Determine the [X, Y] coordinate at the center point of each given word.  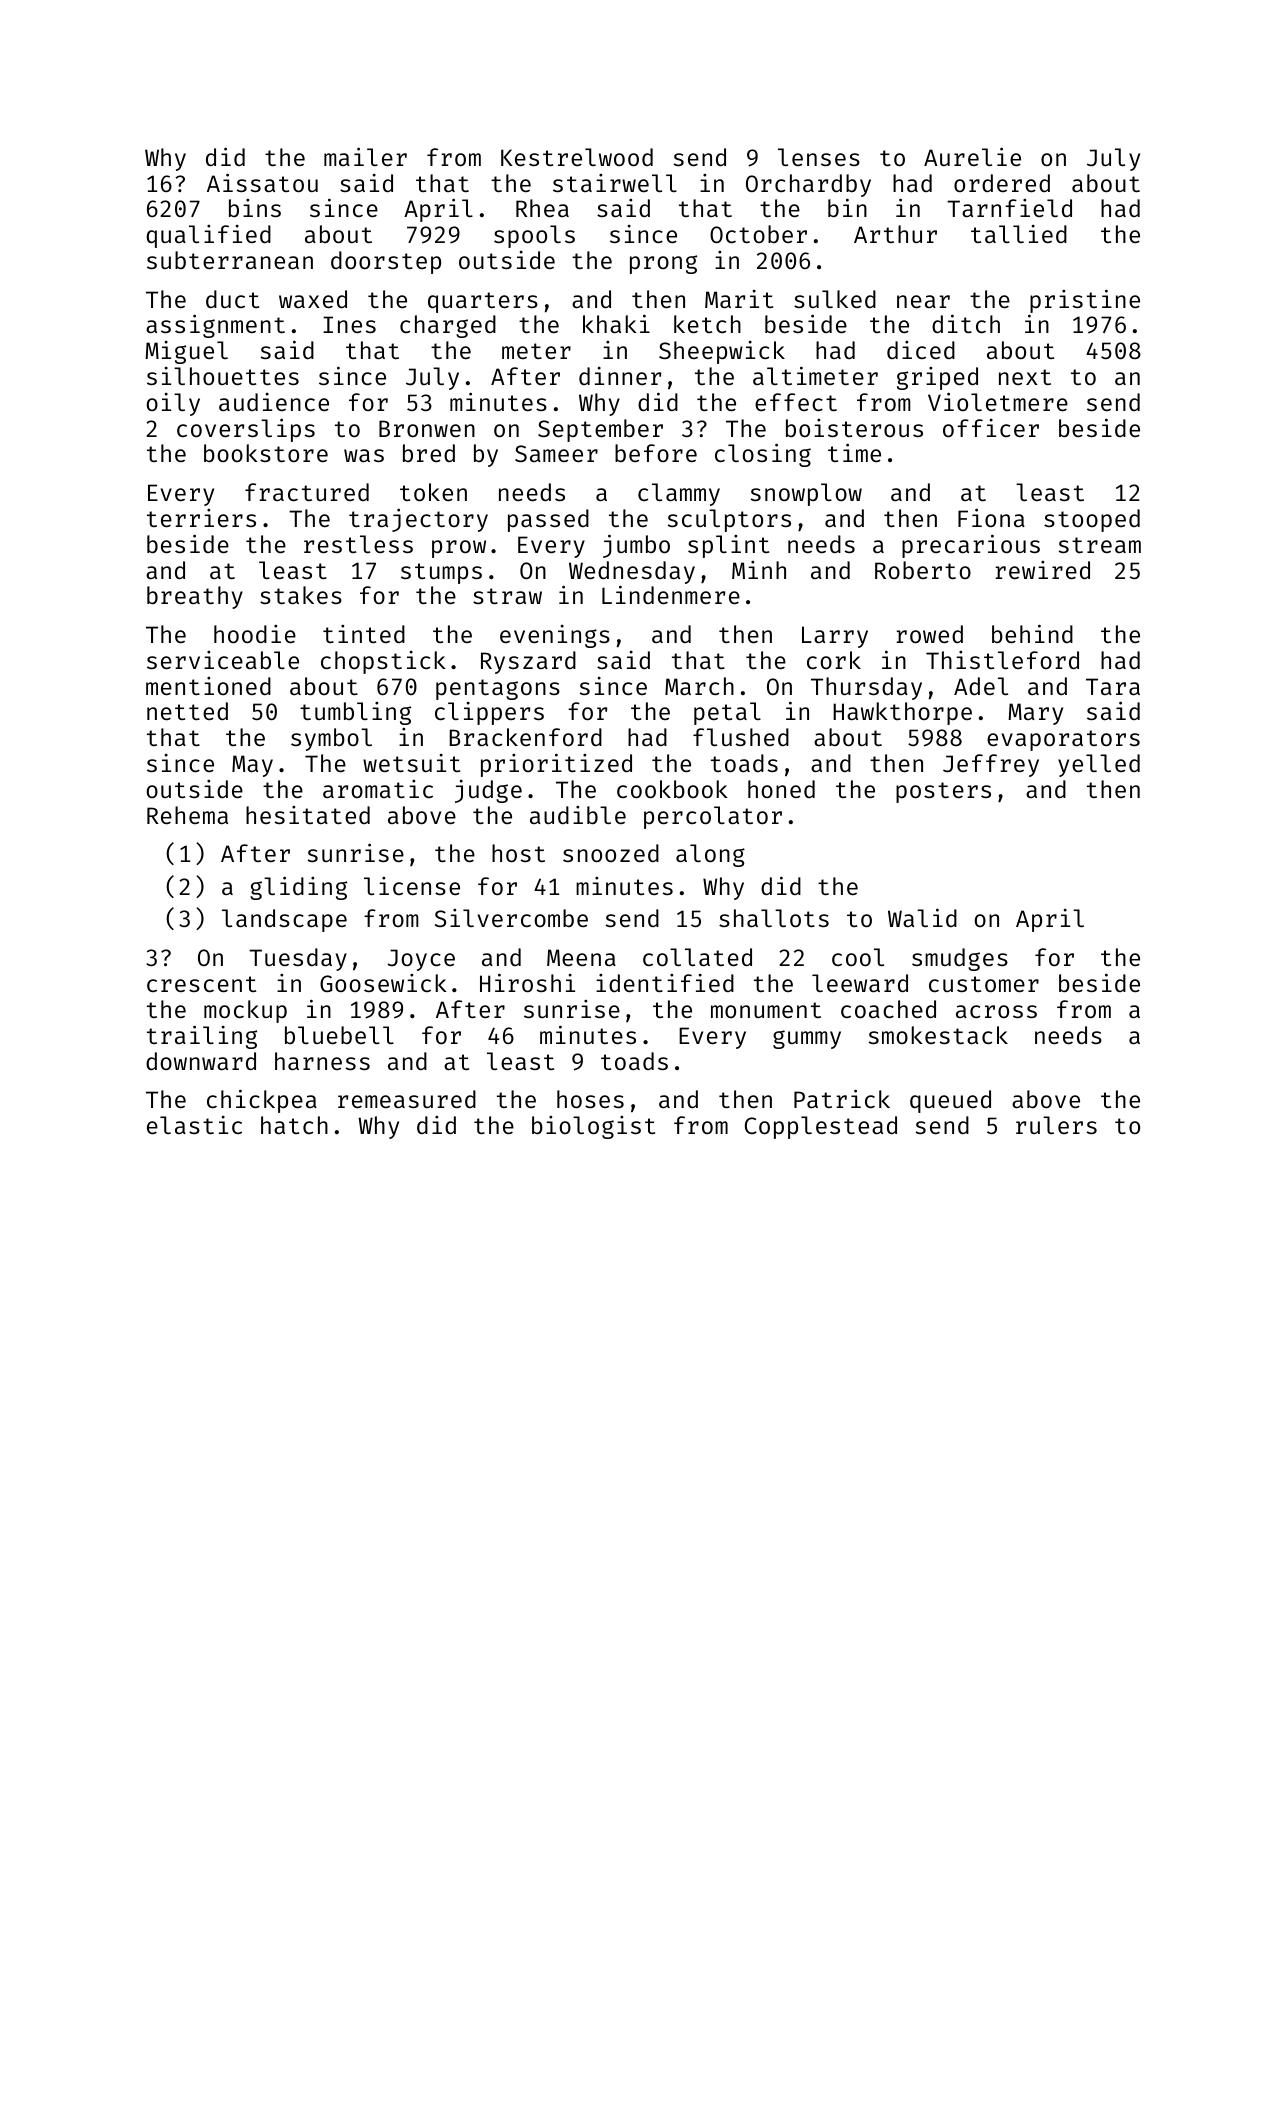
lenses [819, 157]
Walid [922, 917]
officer [991, 428]
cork [834, 660]
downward [201, 1061]
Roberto [923, 570]
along [710, 855]
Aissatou [262, 182]
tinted [364, 634]
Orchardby [808, 185]
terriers [201, 518]
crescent [201, 984]
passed [548, 520]
